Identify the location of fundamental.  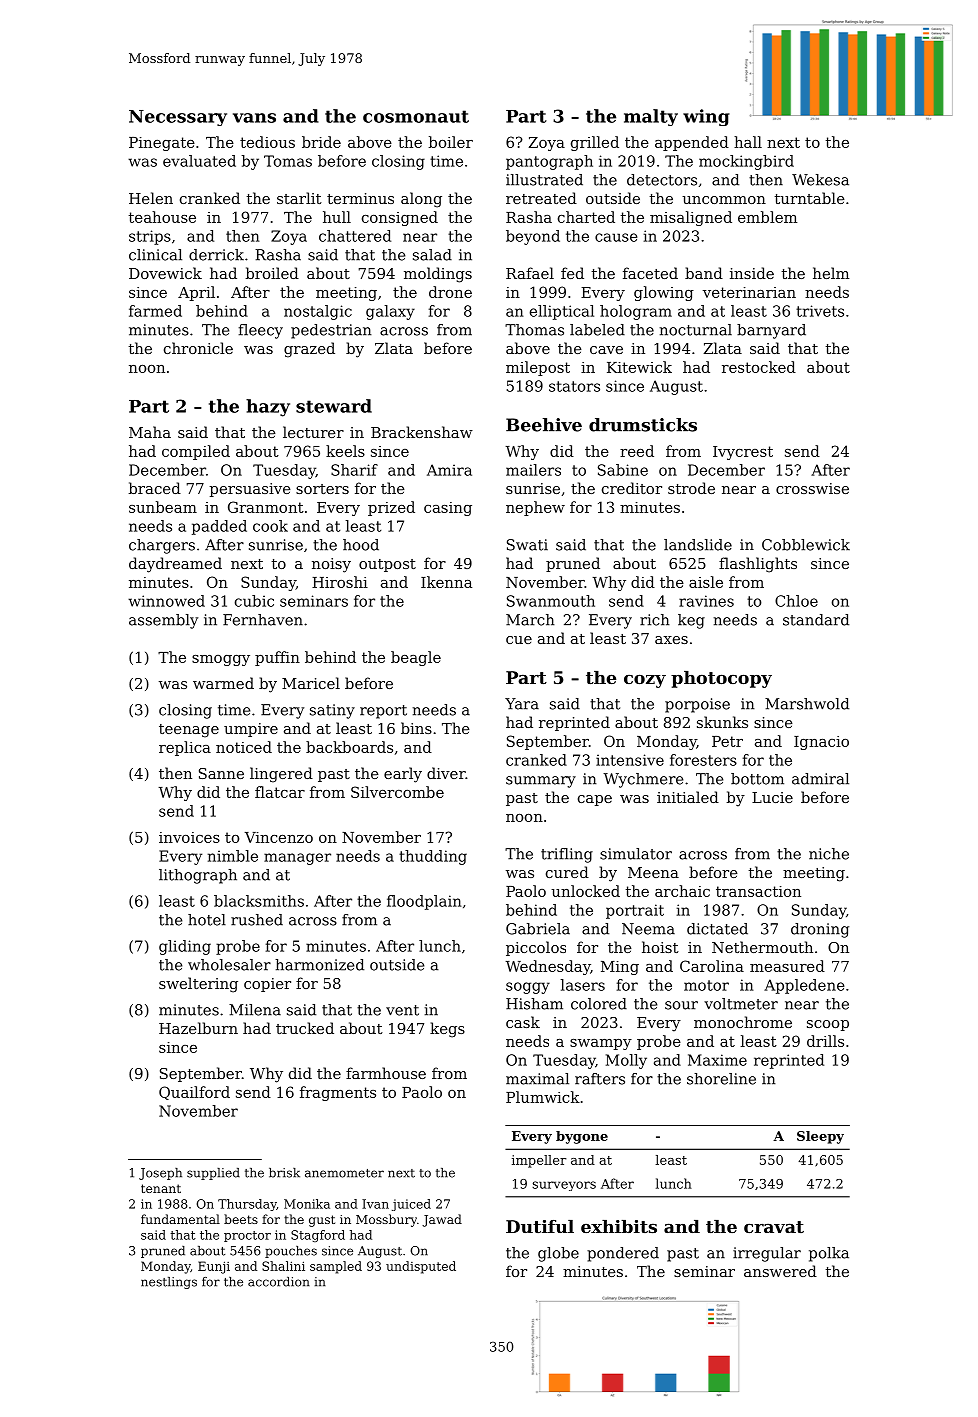
(180, 1219).
